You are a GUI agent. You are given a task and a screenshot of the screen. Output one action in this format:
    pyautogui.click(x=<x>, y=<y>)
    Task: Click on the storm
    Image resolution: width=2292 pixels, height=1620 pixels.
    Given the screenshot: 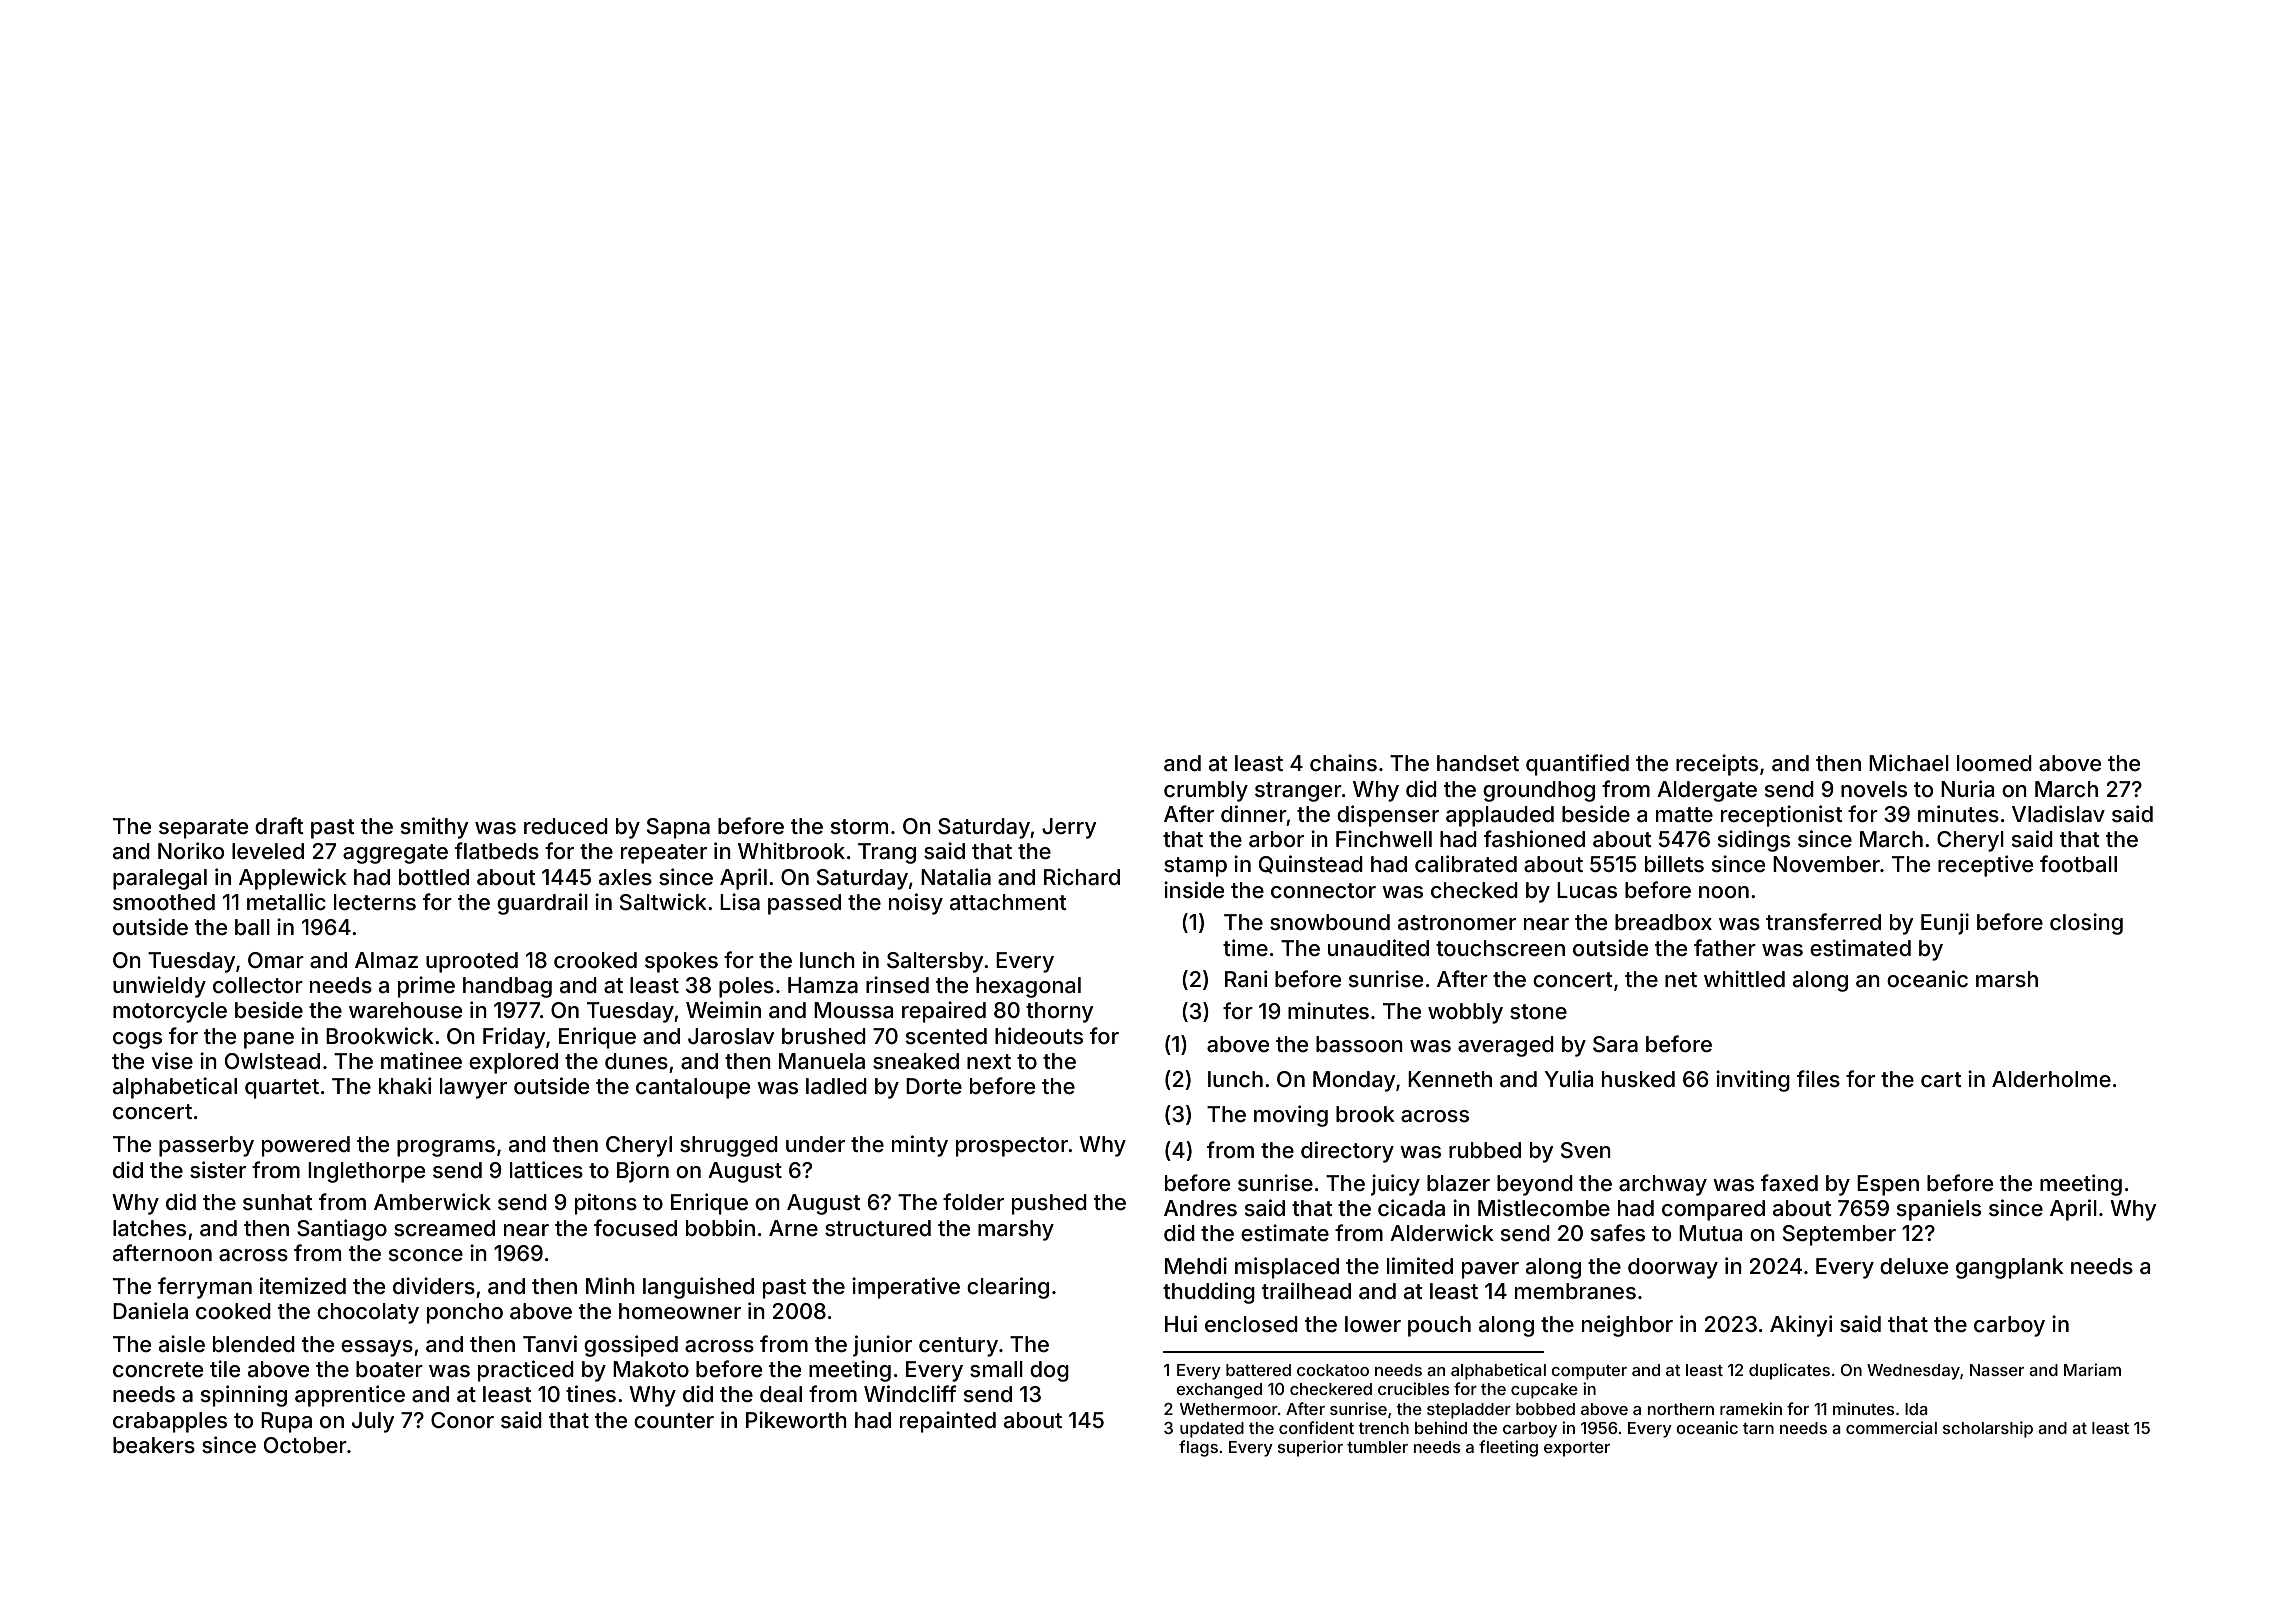 What is the action you would take?
    pyautogui.click(x=859, y=827)
